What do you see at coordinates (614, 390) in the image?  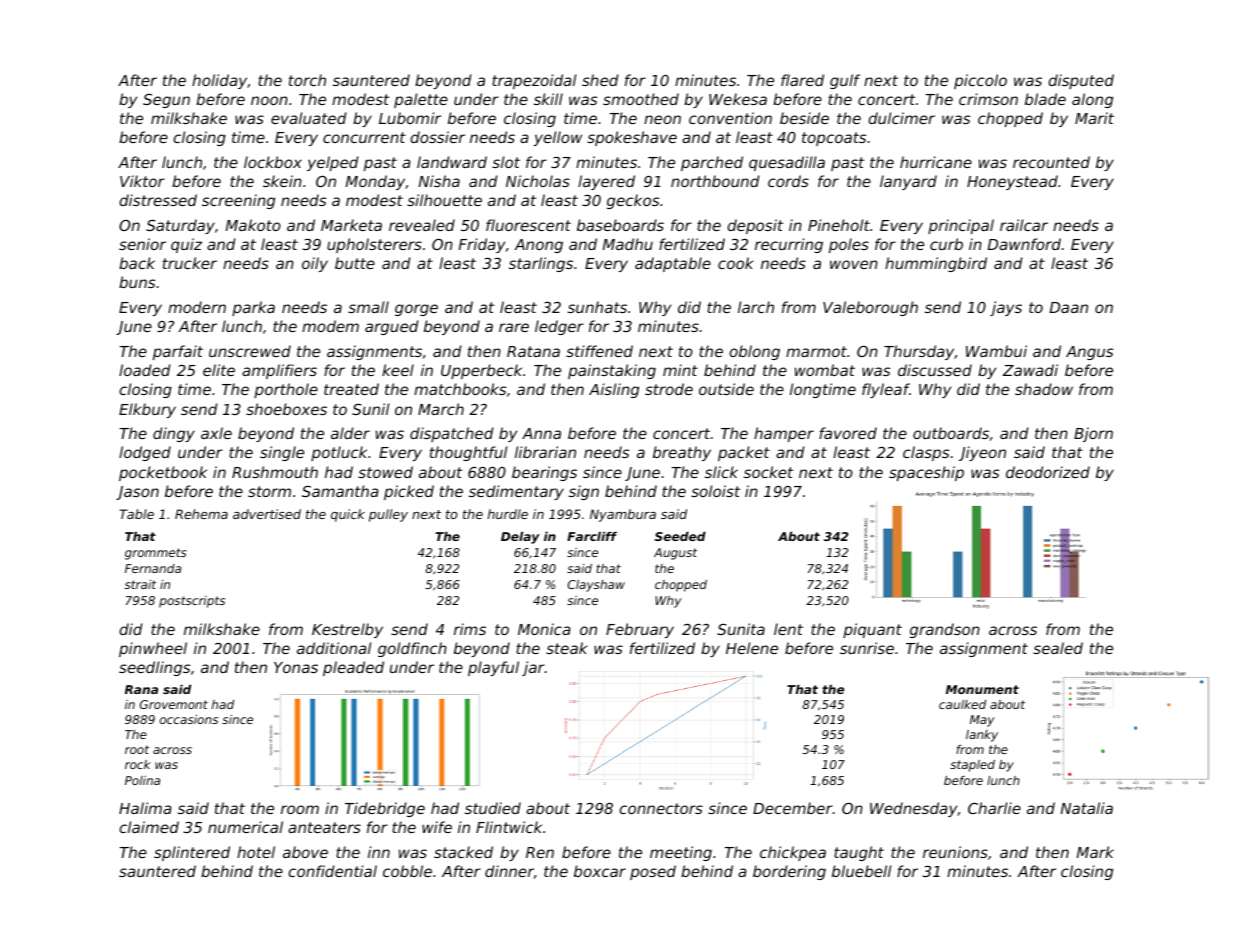 I see `Aisling` at bounding box center [614, 390].
